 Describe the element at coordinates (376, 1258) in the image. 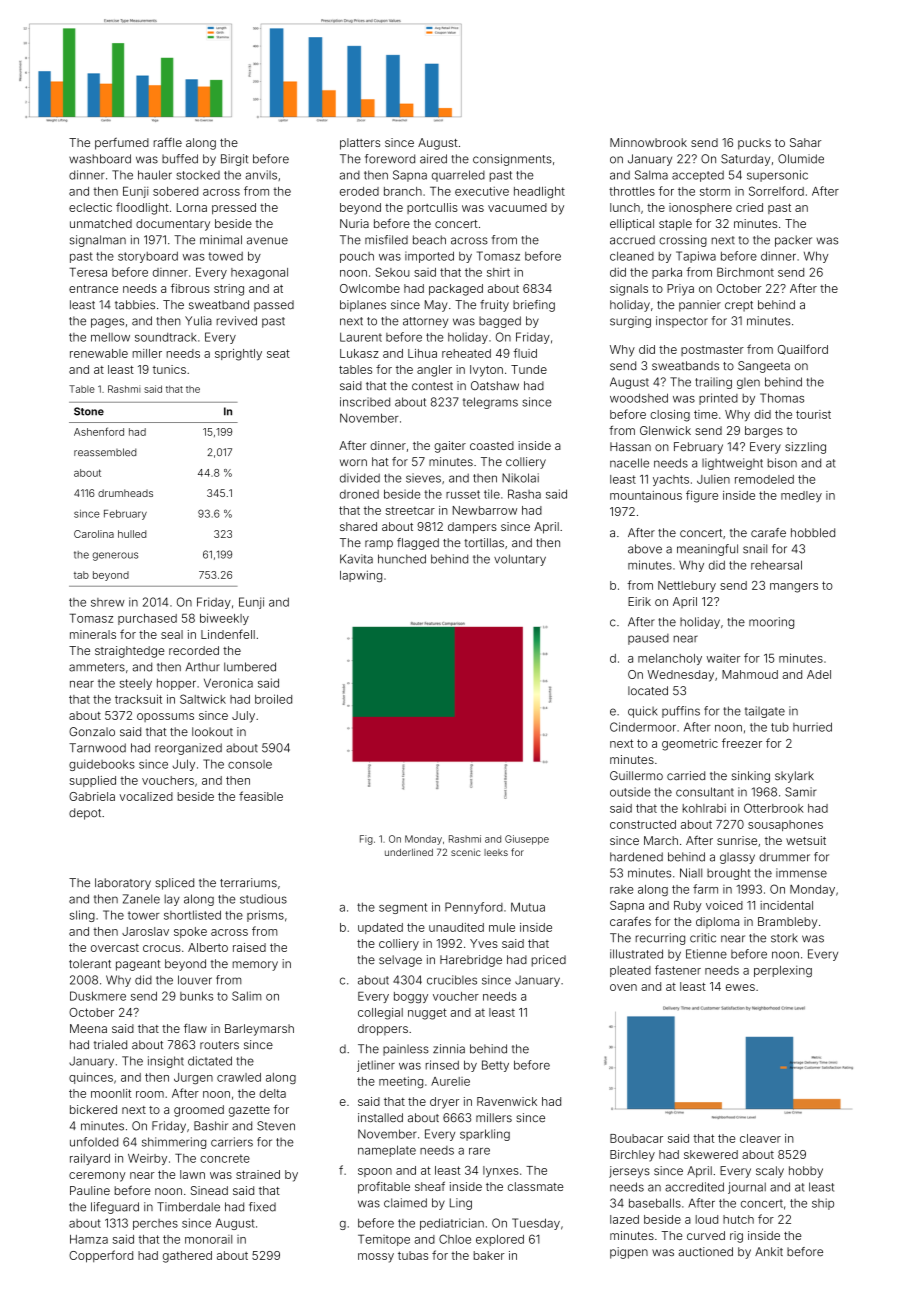

I see `mossy` at that location.
